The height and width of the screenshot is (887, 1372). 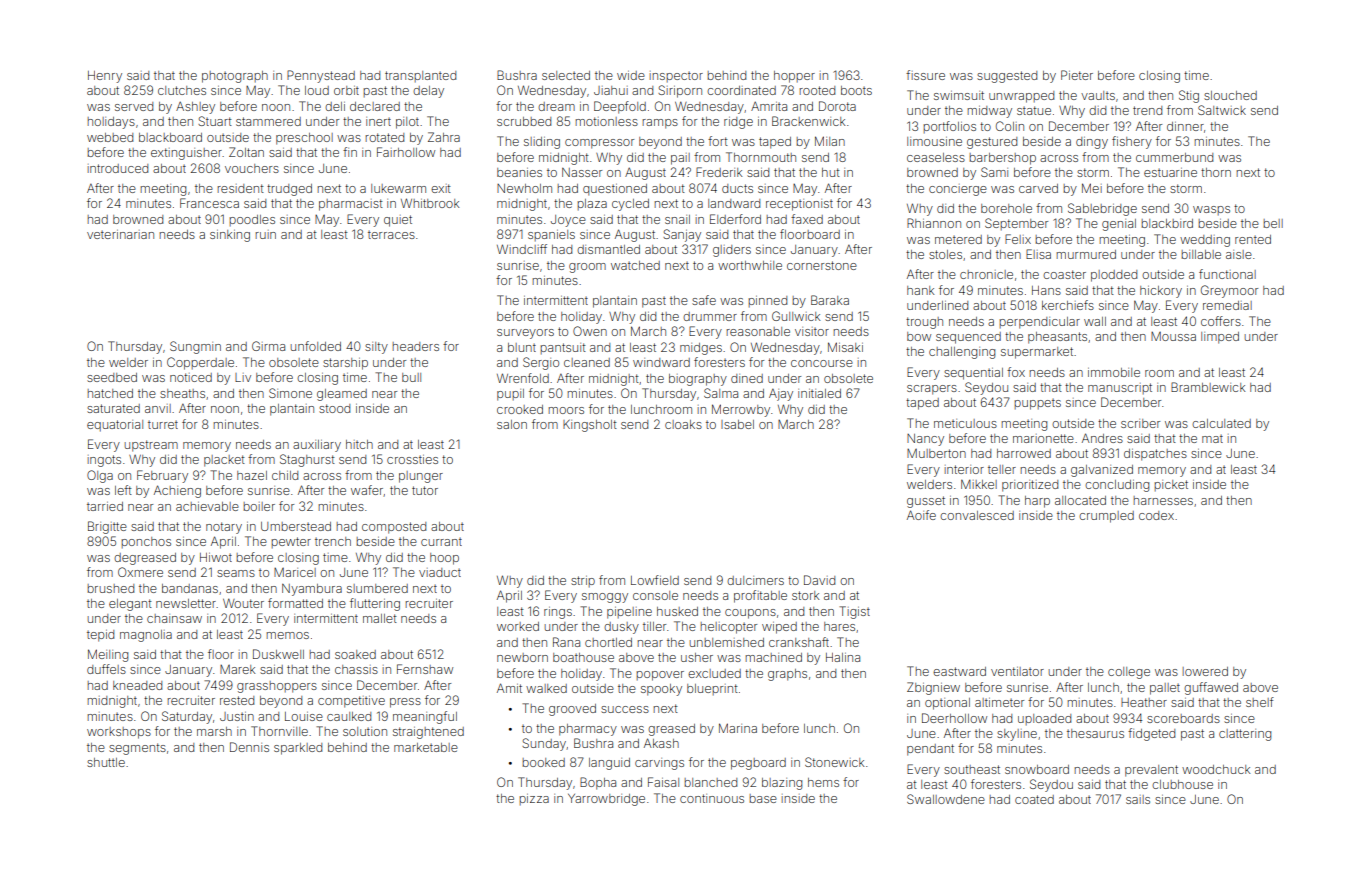 What do you see at coordinates (1222, 110) in the screenshot?
I see `Saltwick` at bounding box center [1222, 110].
